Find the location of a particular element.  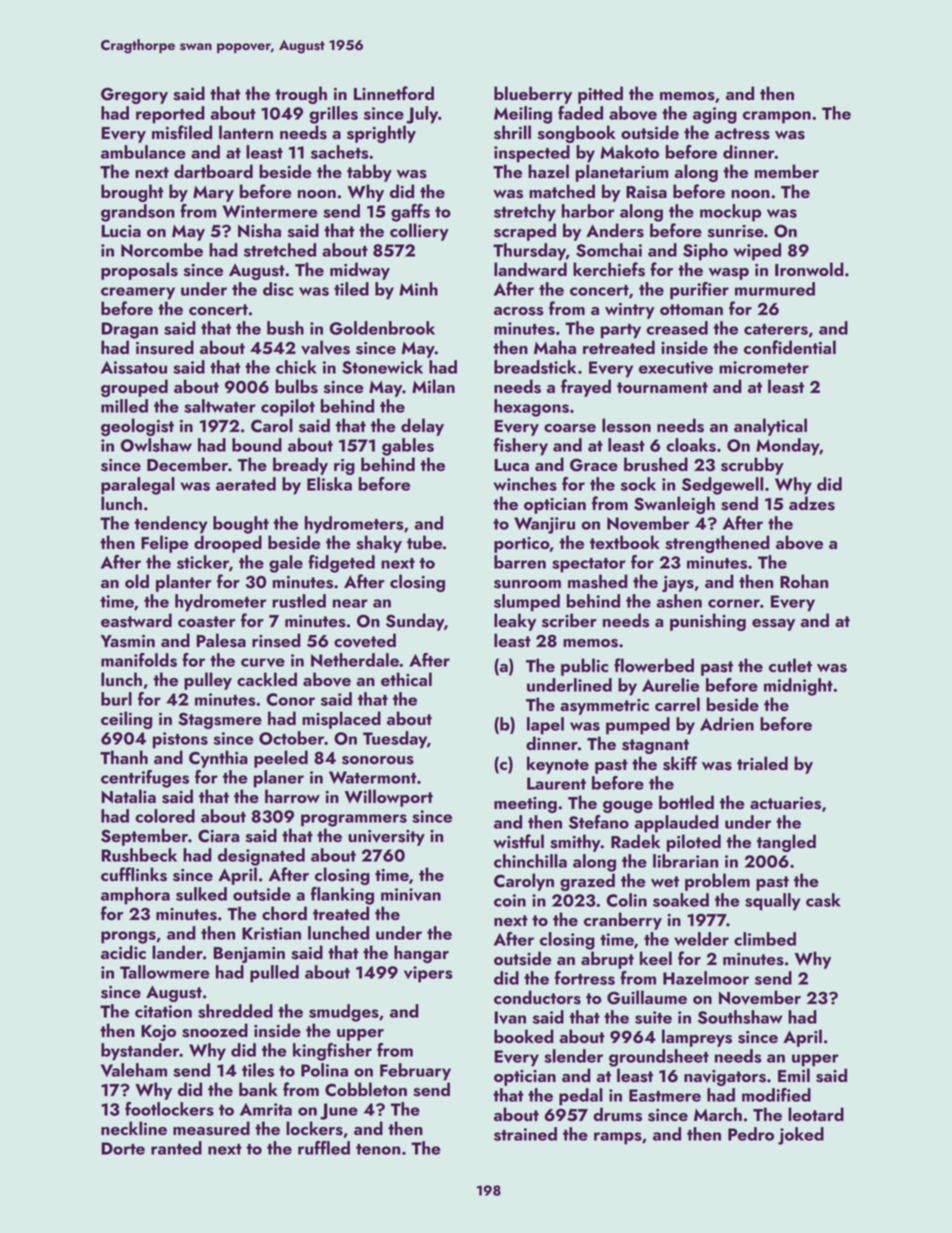

slumped is located at coordinates (527, 603).
